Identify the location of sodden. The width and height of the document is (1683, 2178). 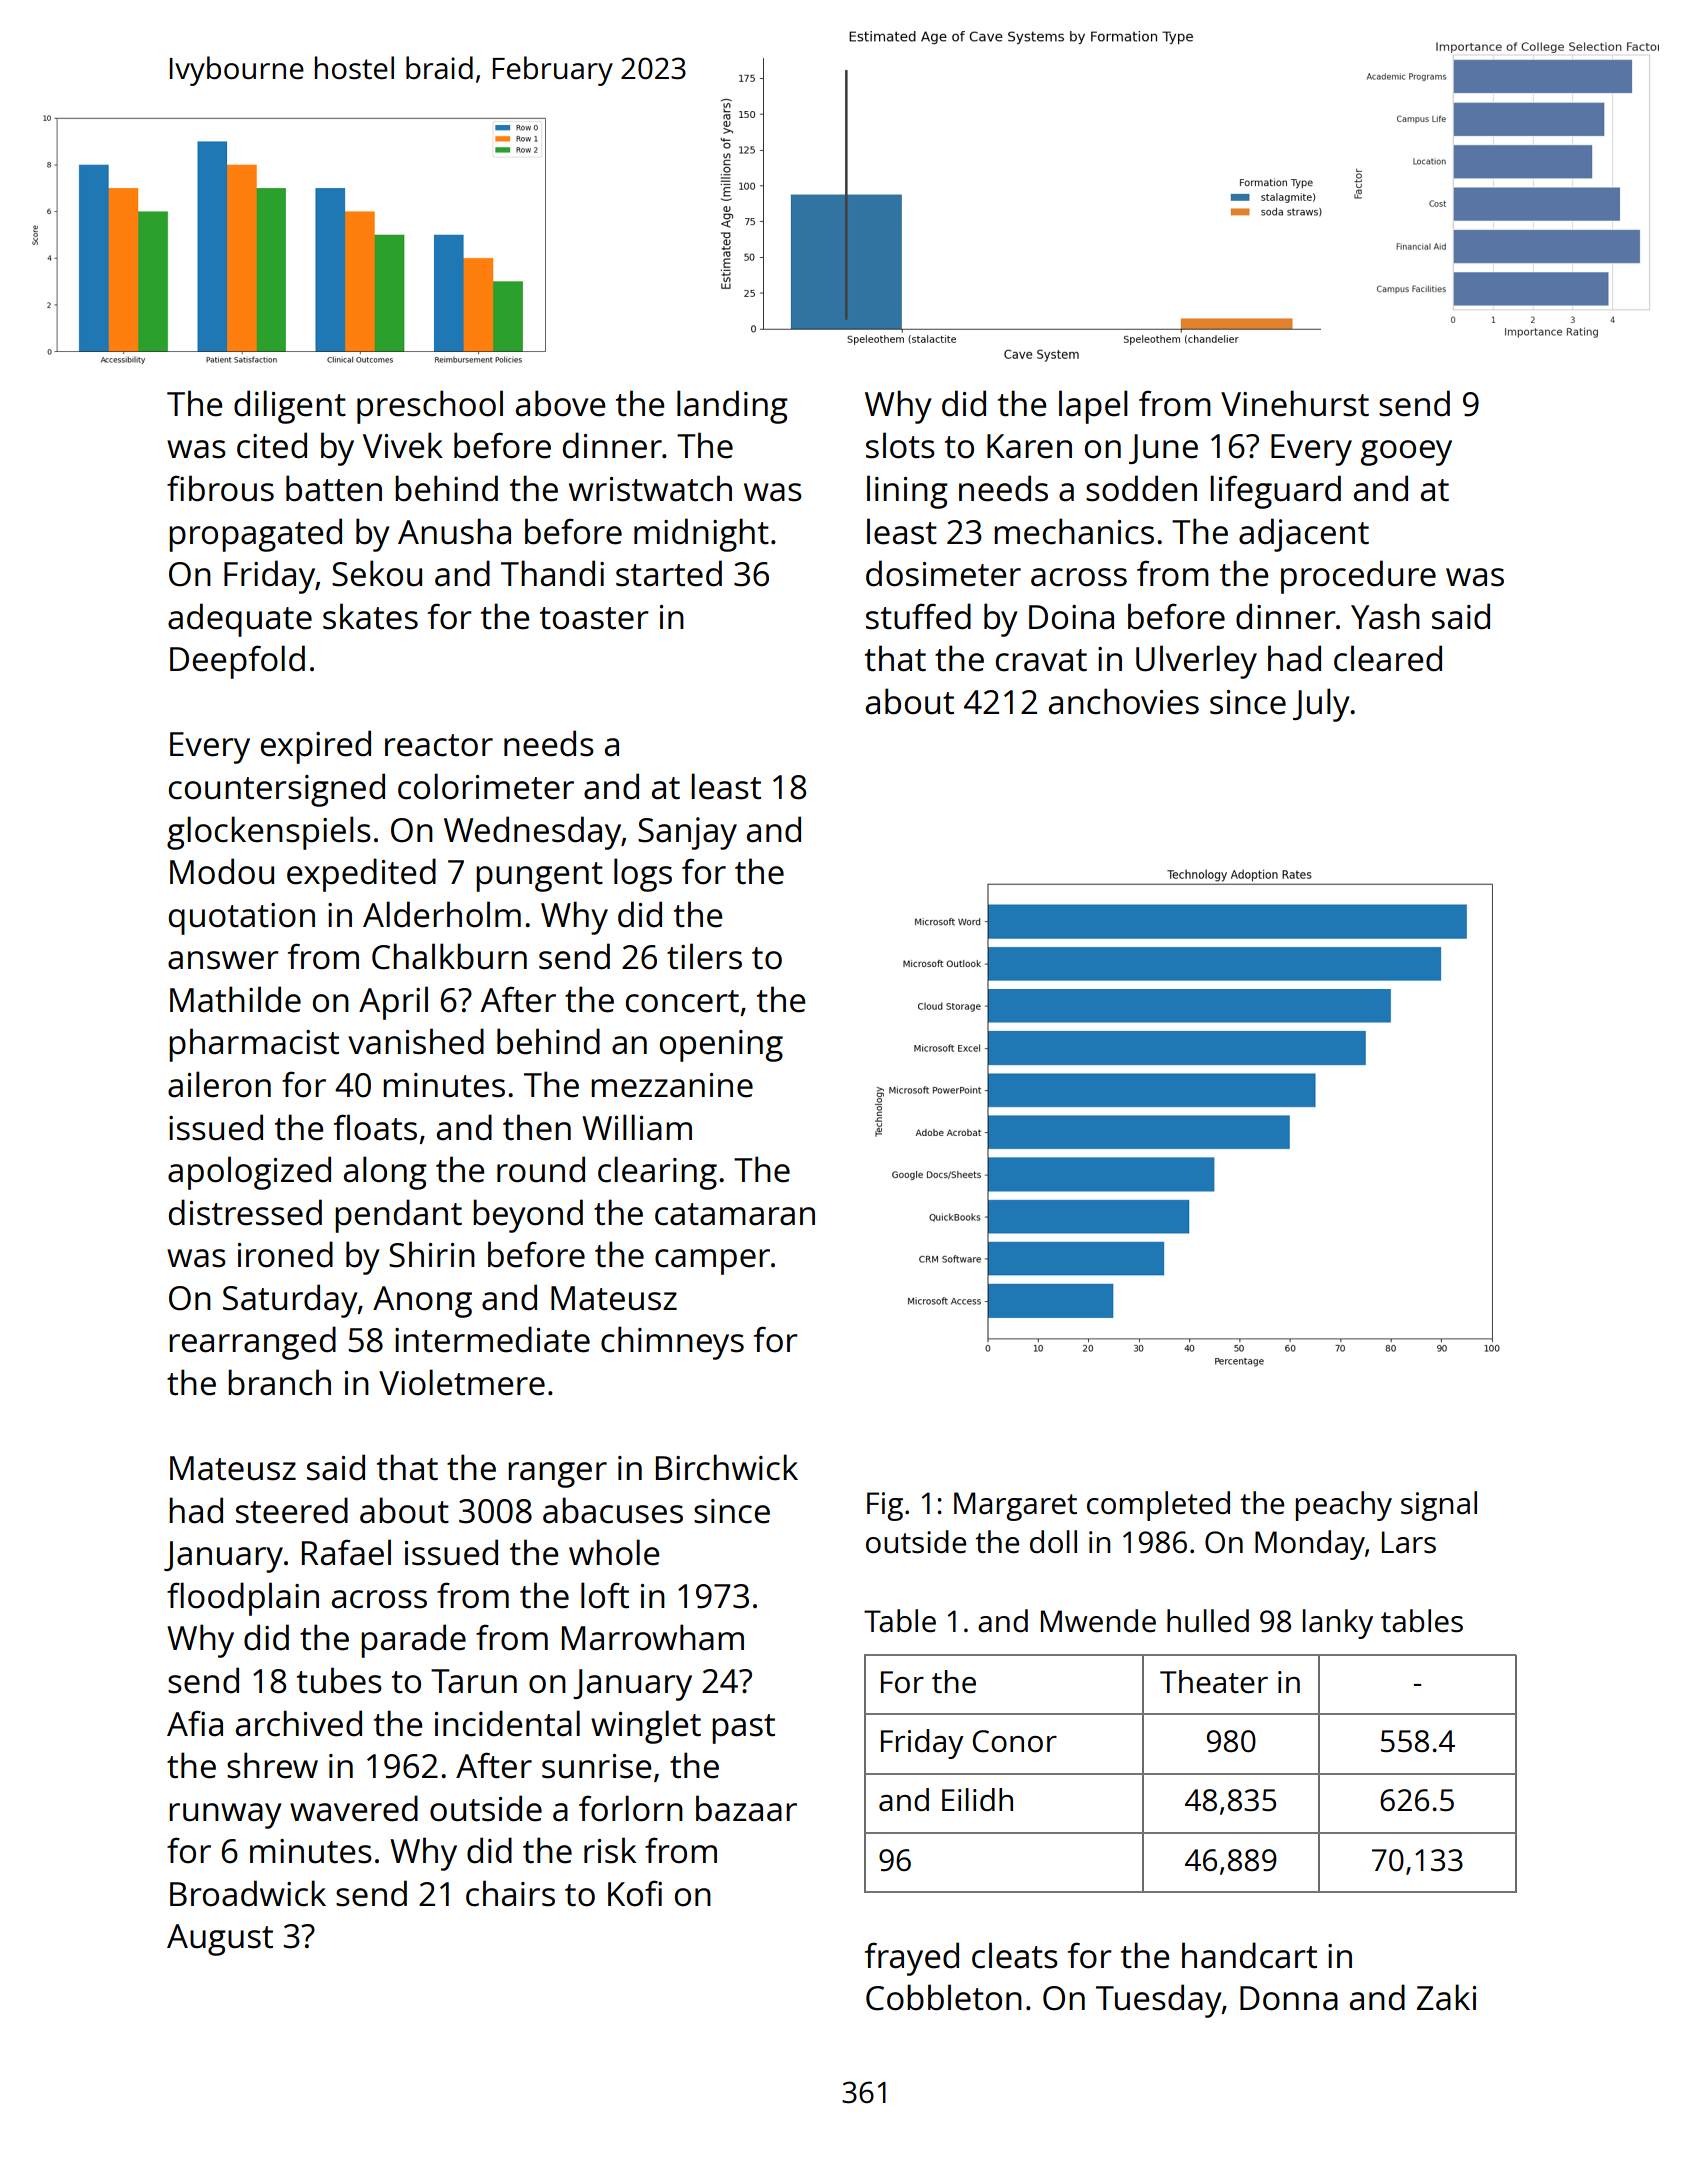
(1141, 488).
